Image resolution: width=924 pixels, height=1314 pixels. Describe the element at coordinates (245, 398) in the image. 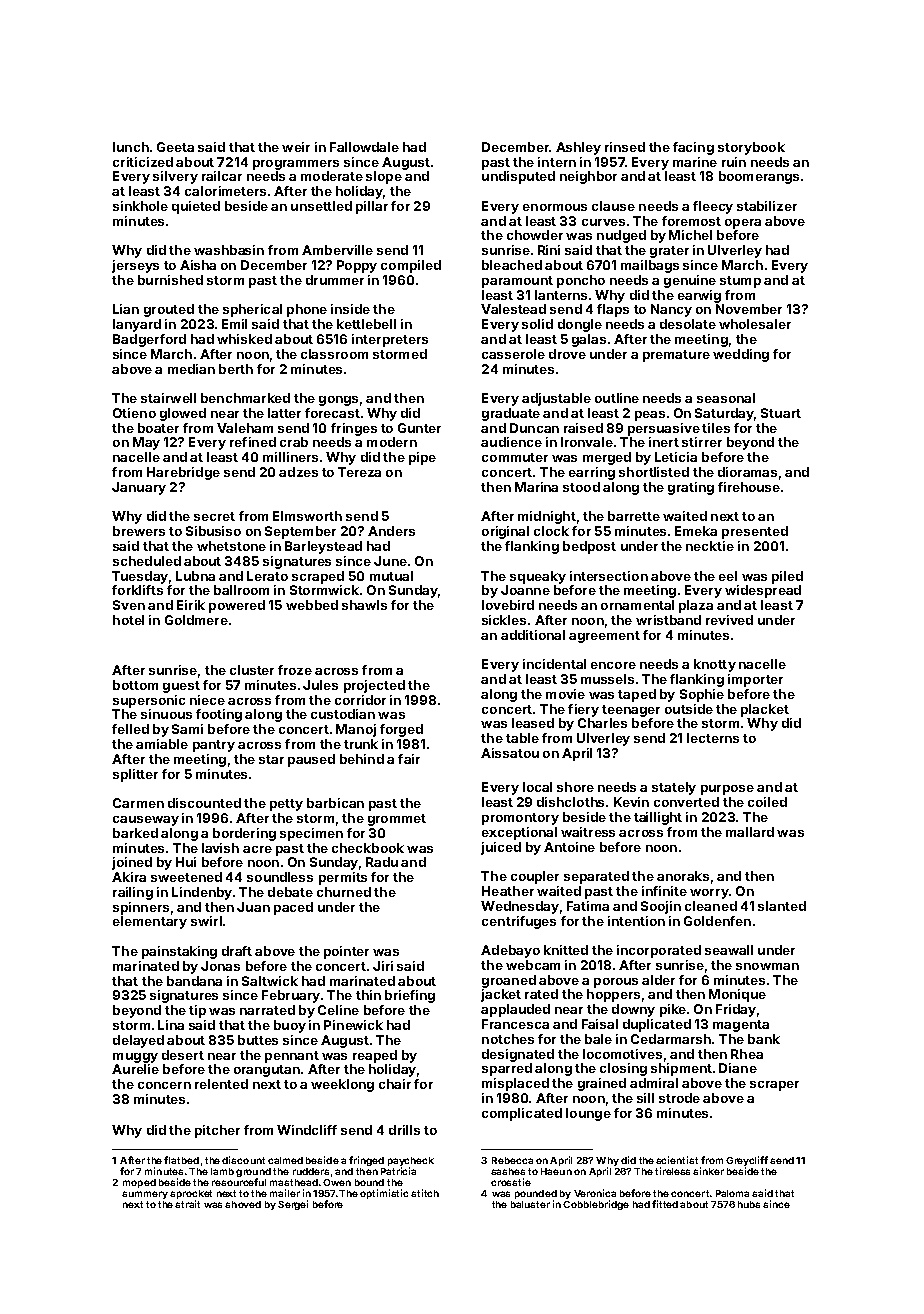

I see `benchmarked` at that location.
